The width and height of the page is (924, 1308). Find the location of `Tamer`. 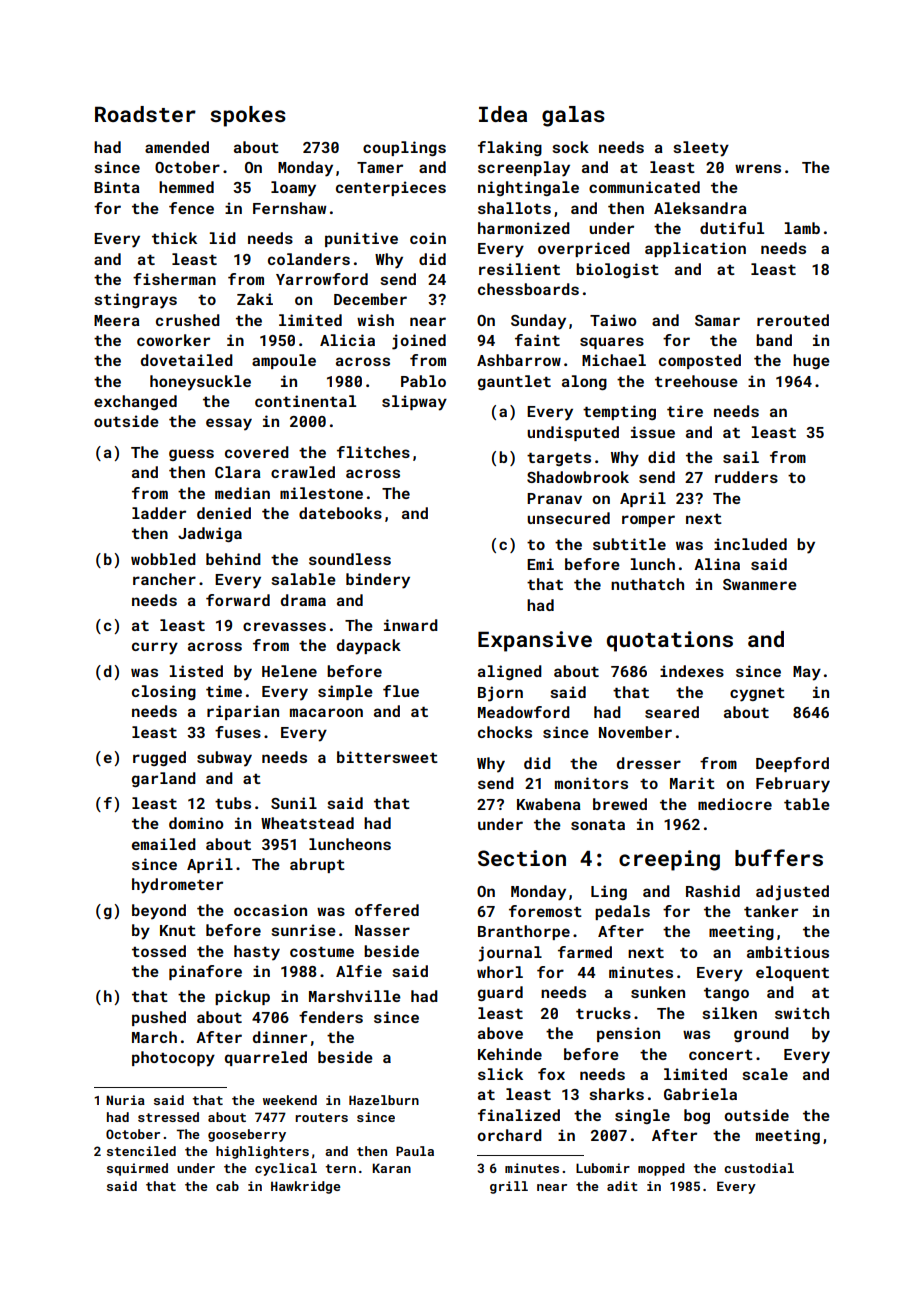

Tamer is located at coordinates (380, 167).
